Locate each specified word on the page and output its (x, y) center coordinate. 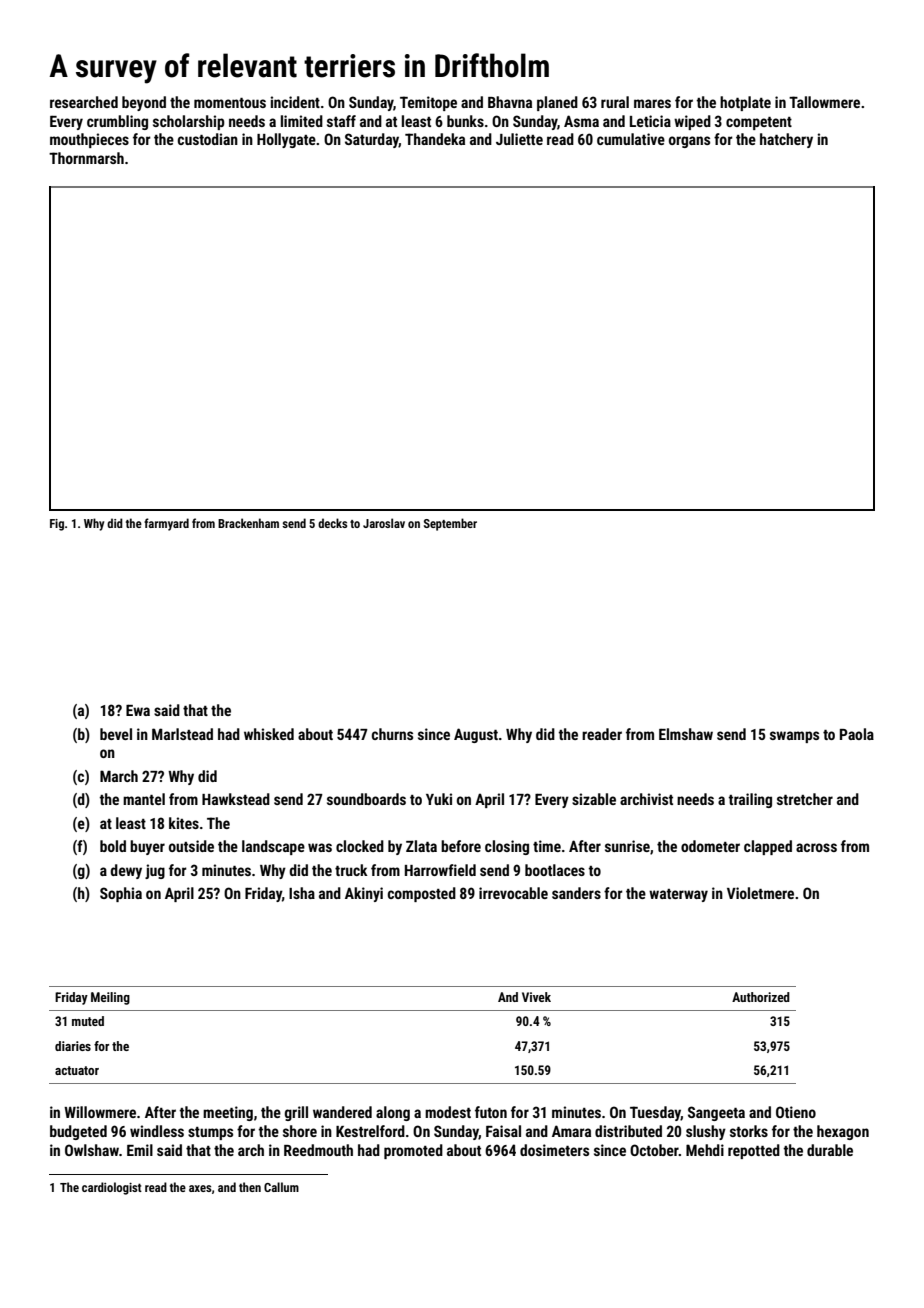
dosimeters (554, 1150)
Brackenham (248, 523)
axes (200, 1188)
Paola (857, 734)
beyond (144, 103)
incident (295, 102)
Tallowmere (824, 102)
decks (332, 523)
